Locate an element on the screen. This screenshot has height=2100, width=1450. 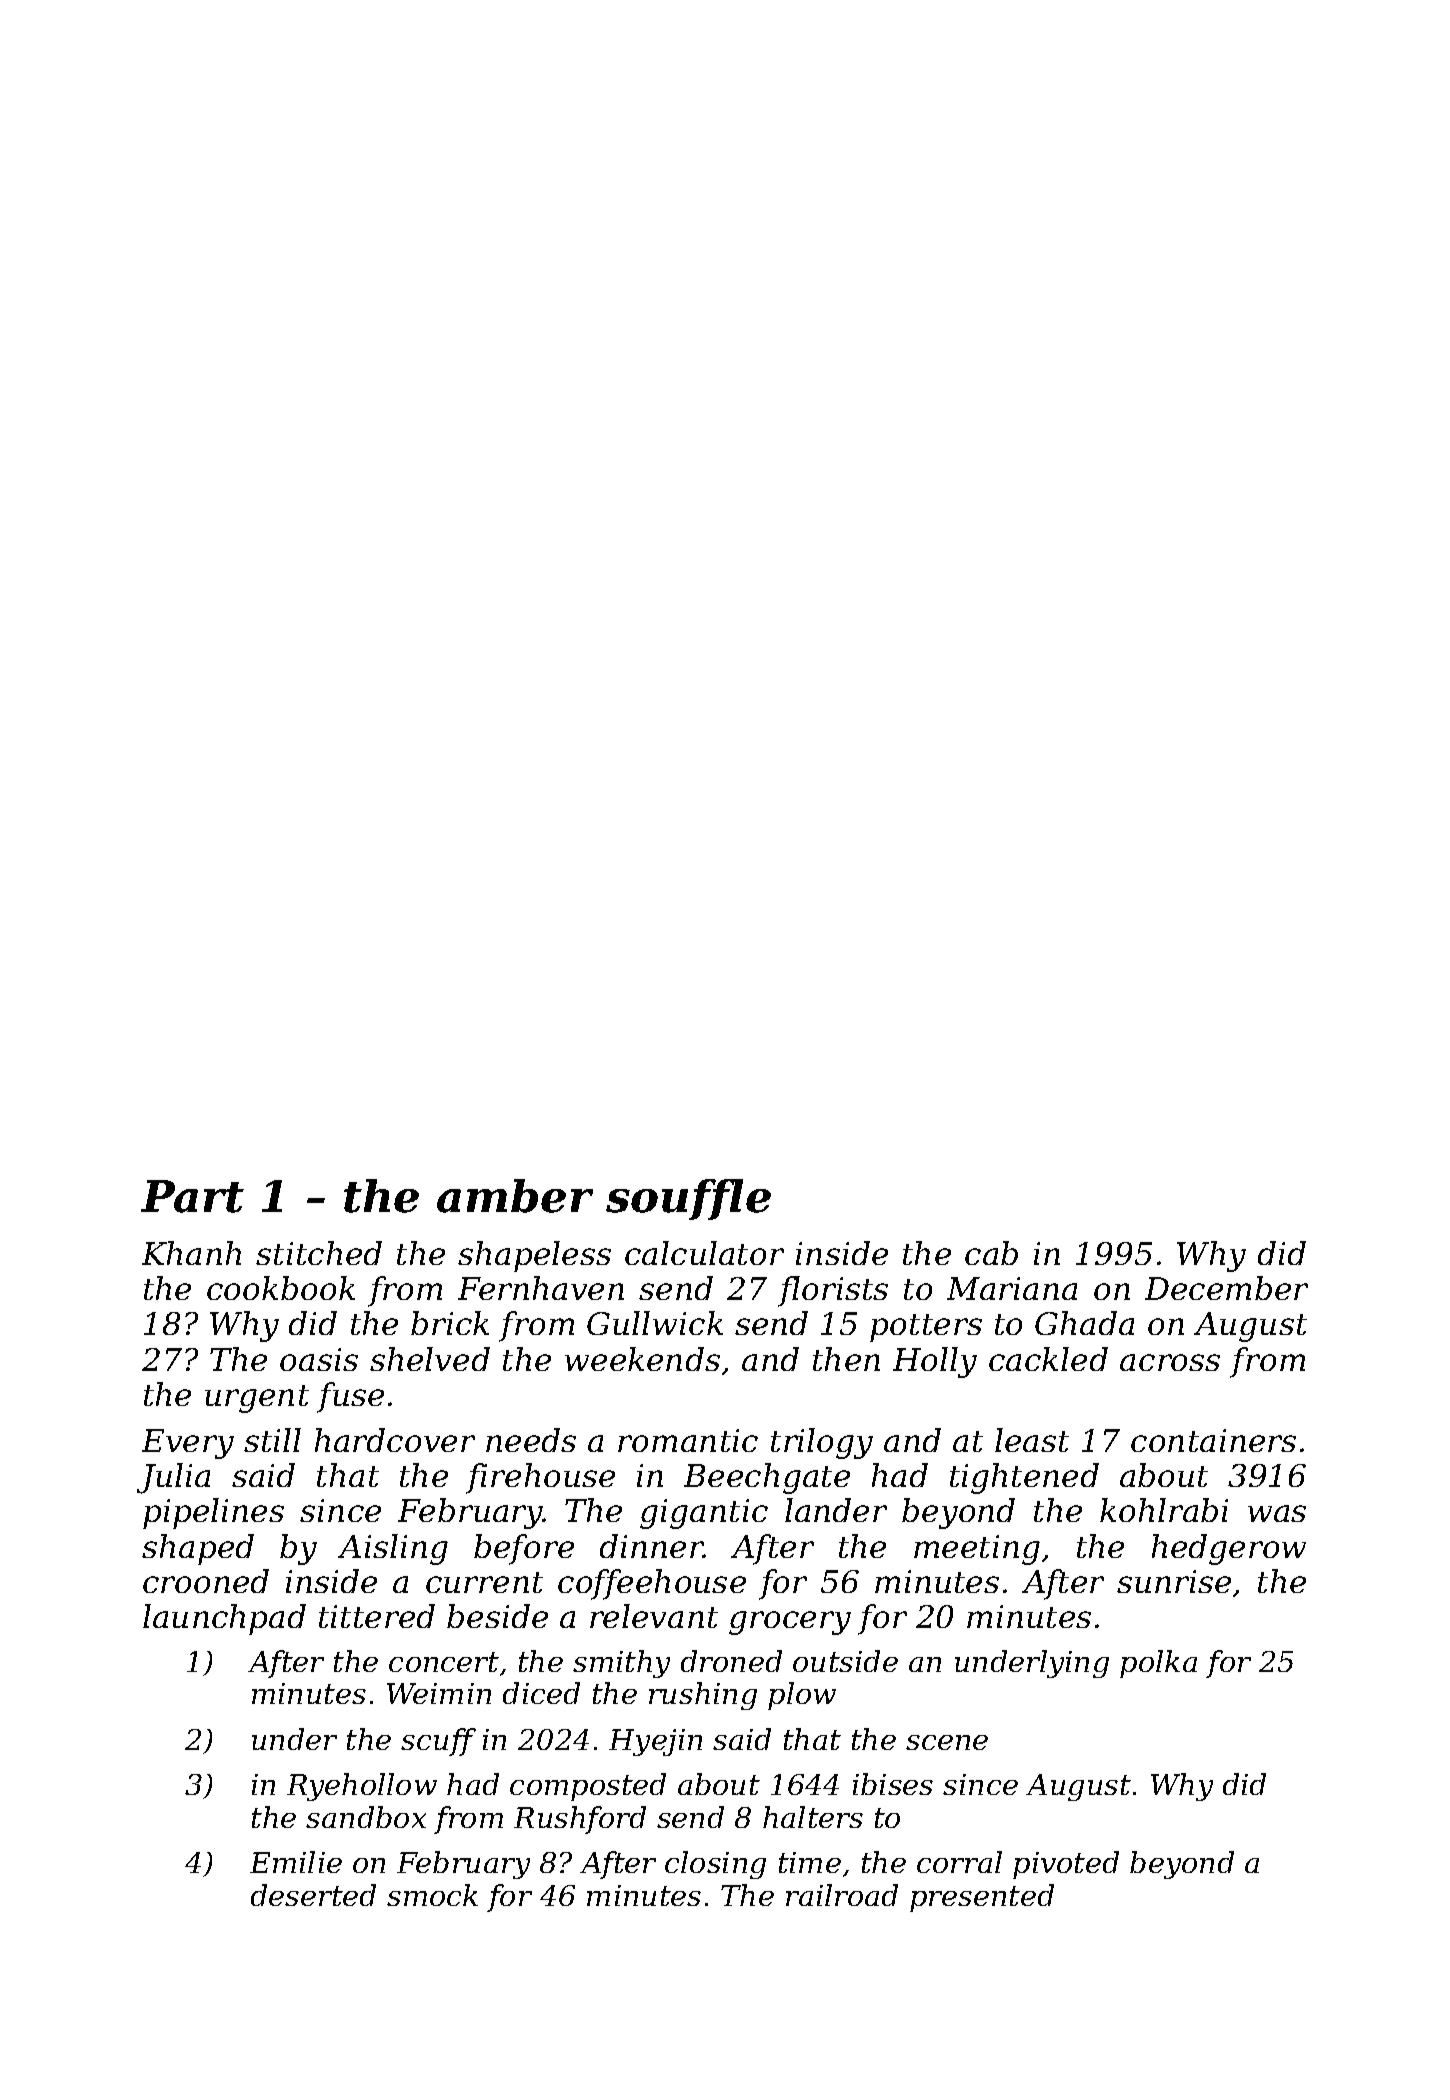
December is located at coordinates (1226, 1288).
